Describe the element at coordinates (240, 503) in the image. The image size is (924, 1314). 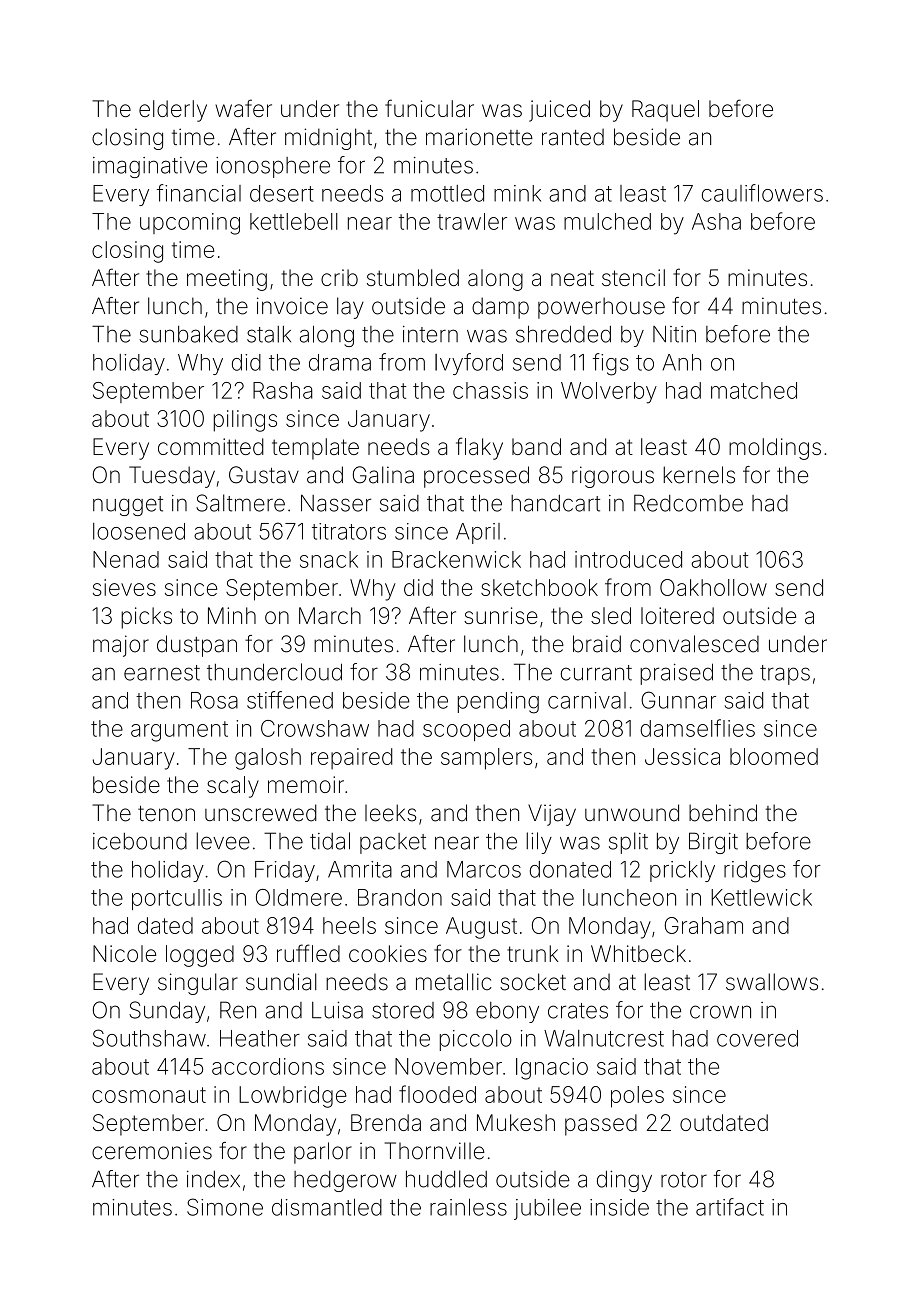
I see `Saltmere` at that location.
